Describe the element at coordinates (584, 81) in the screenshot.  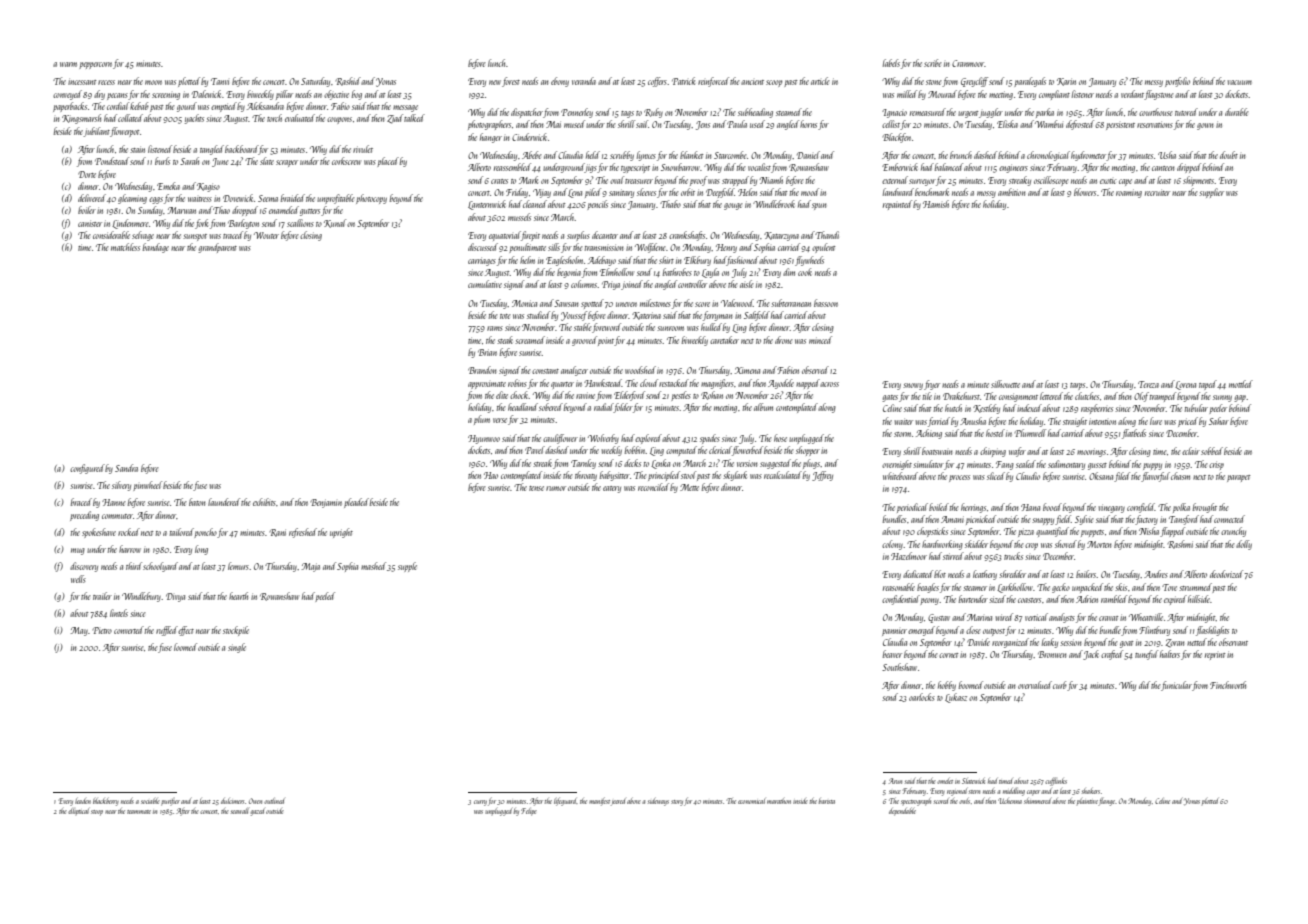
I see `veranda` at that location.
